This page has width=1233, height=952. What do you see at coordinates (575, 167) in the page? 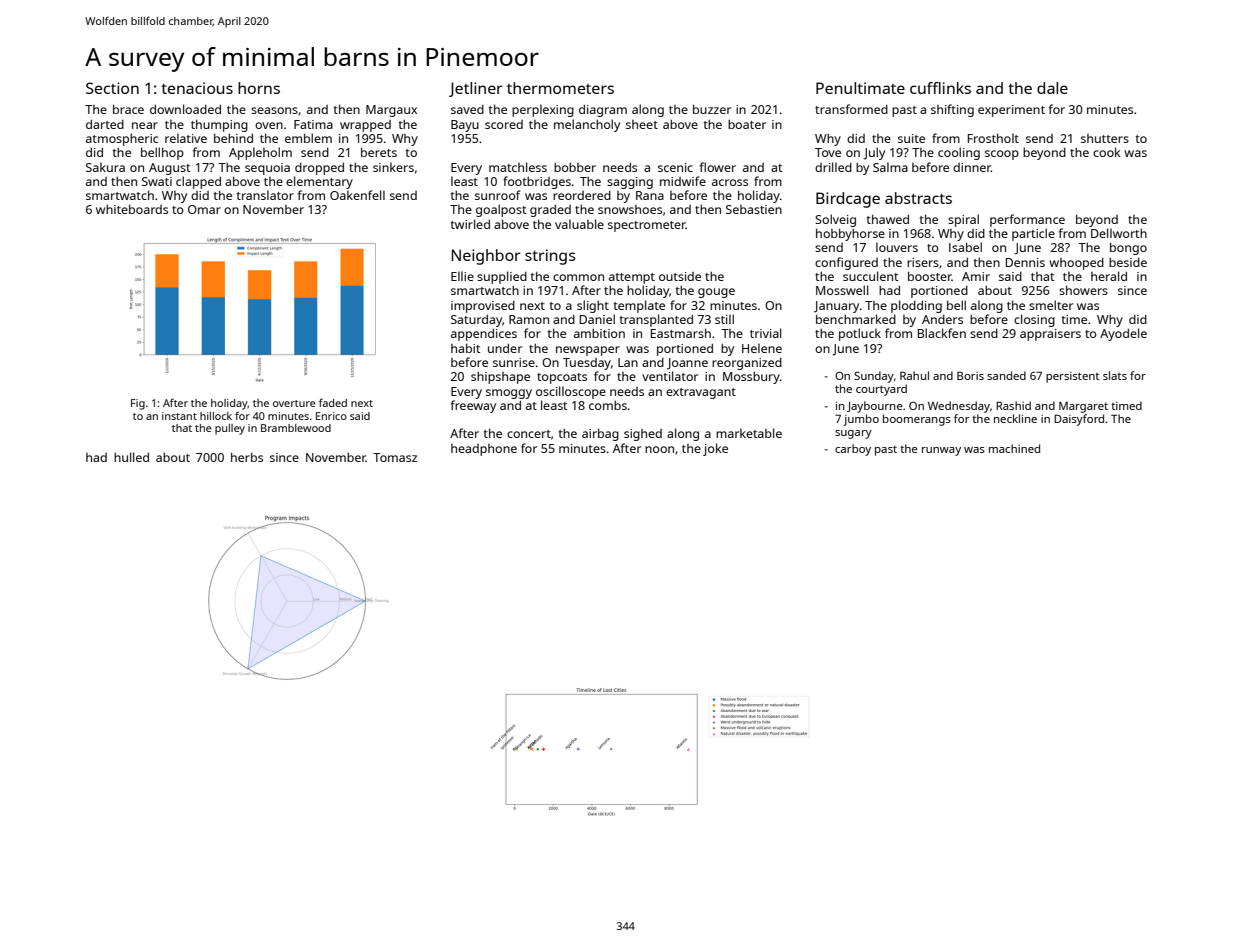
I see `bobber` at bounding box center [575, 167].
